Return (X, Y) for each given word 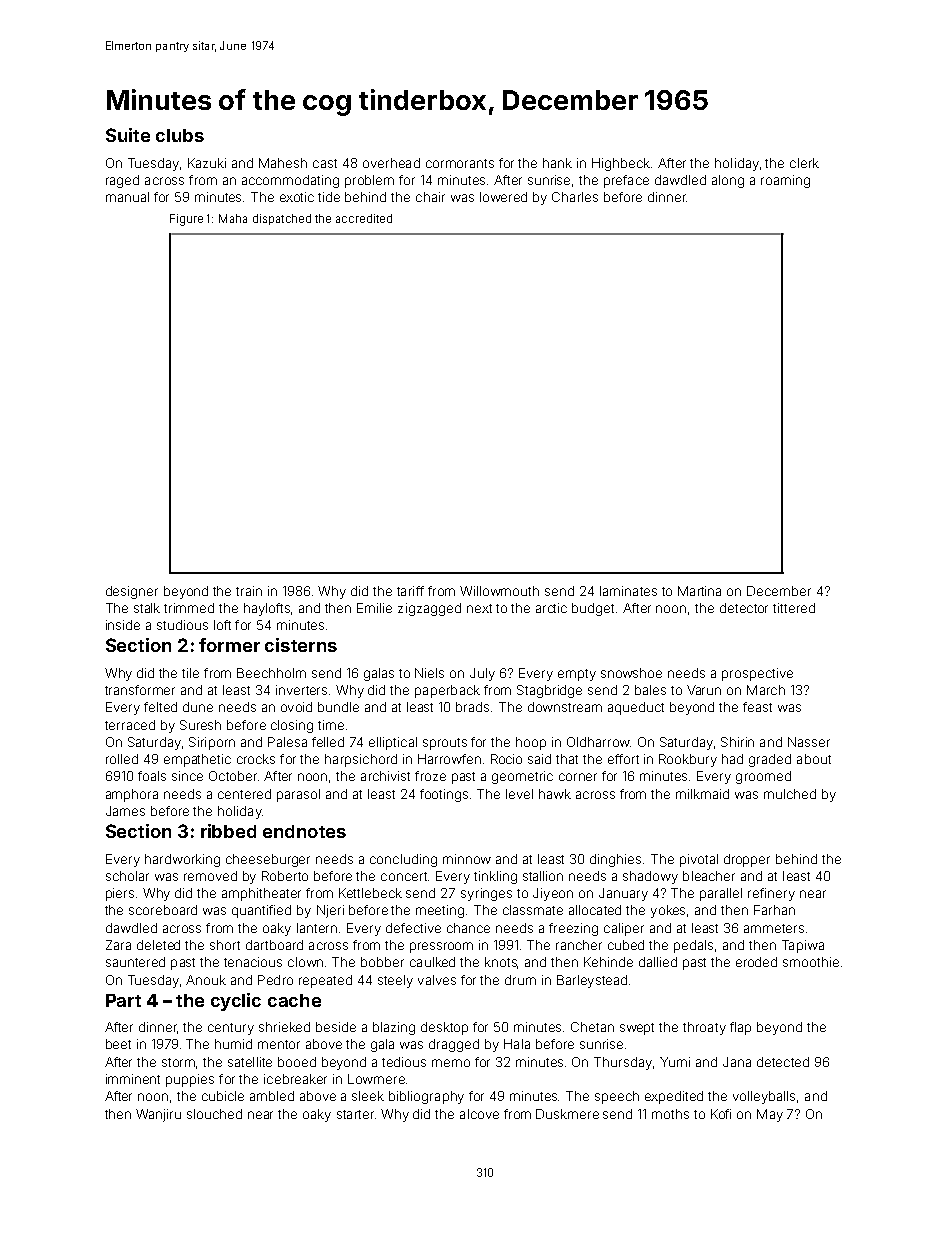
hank (557, 163)
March (766, 690)
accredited (364, 218)
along (728, 181)
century (231, 1029)
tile (190, 673)
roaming (785, 181)
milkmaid (702, 794)
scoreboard (163, 910)
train (249, 591)
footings (444, 795)
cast (325, 163)
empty (577, 675)
